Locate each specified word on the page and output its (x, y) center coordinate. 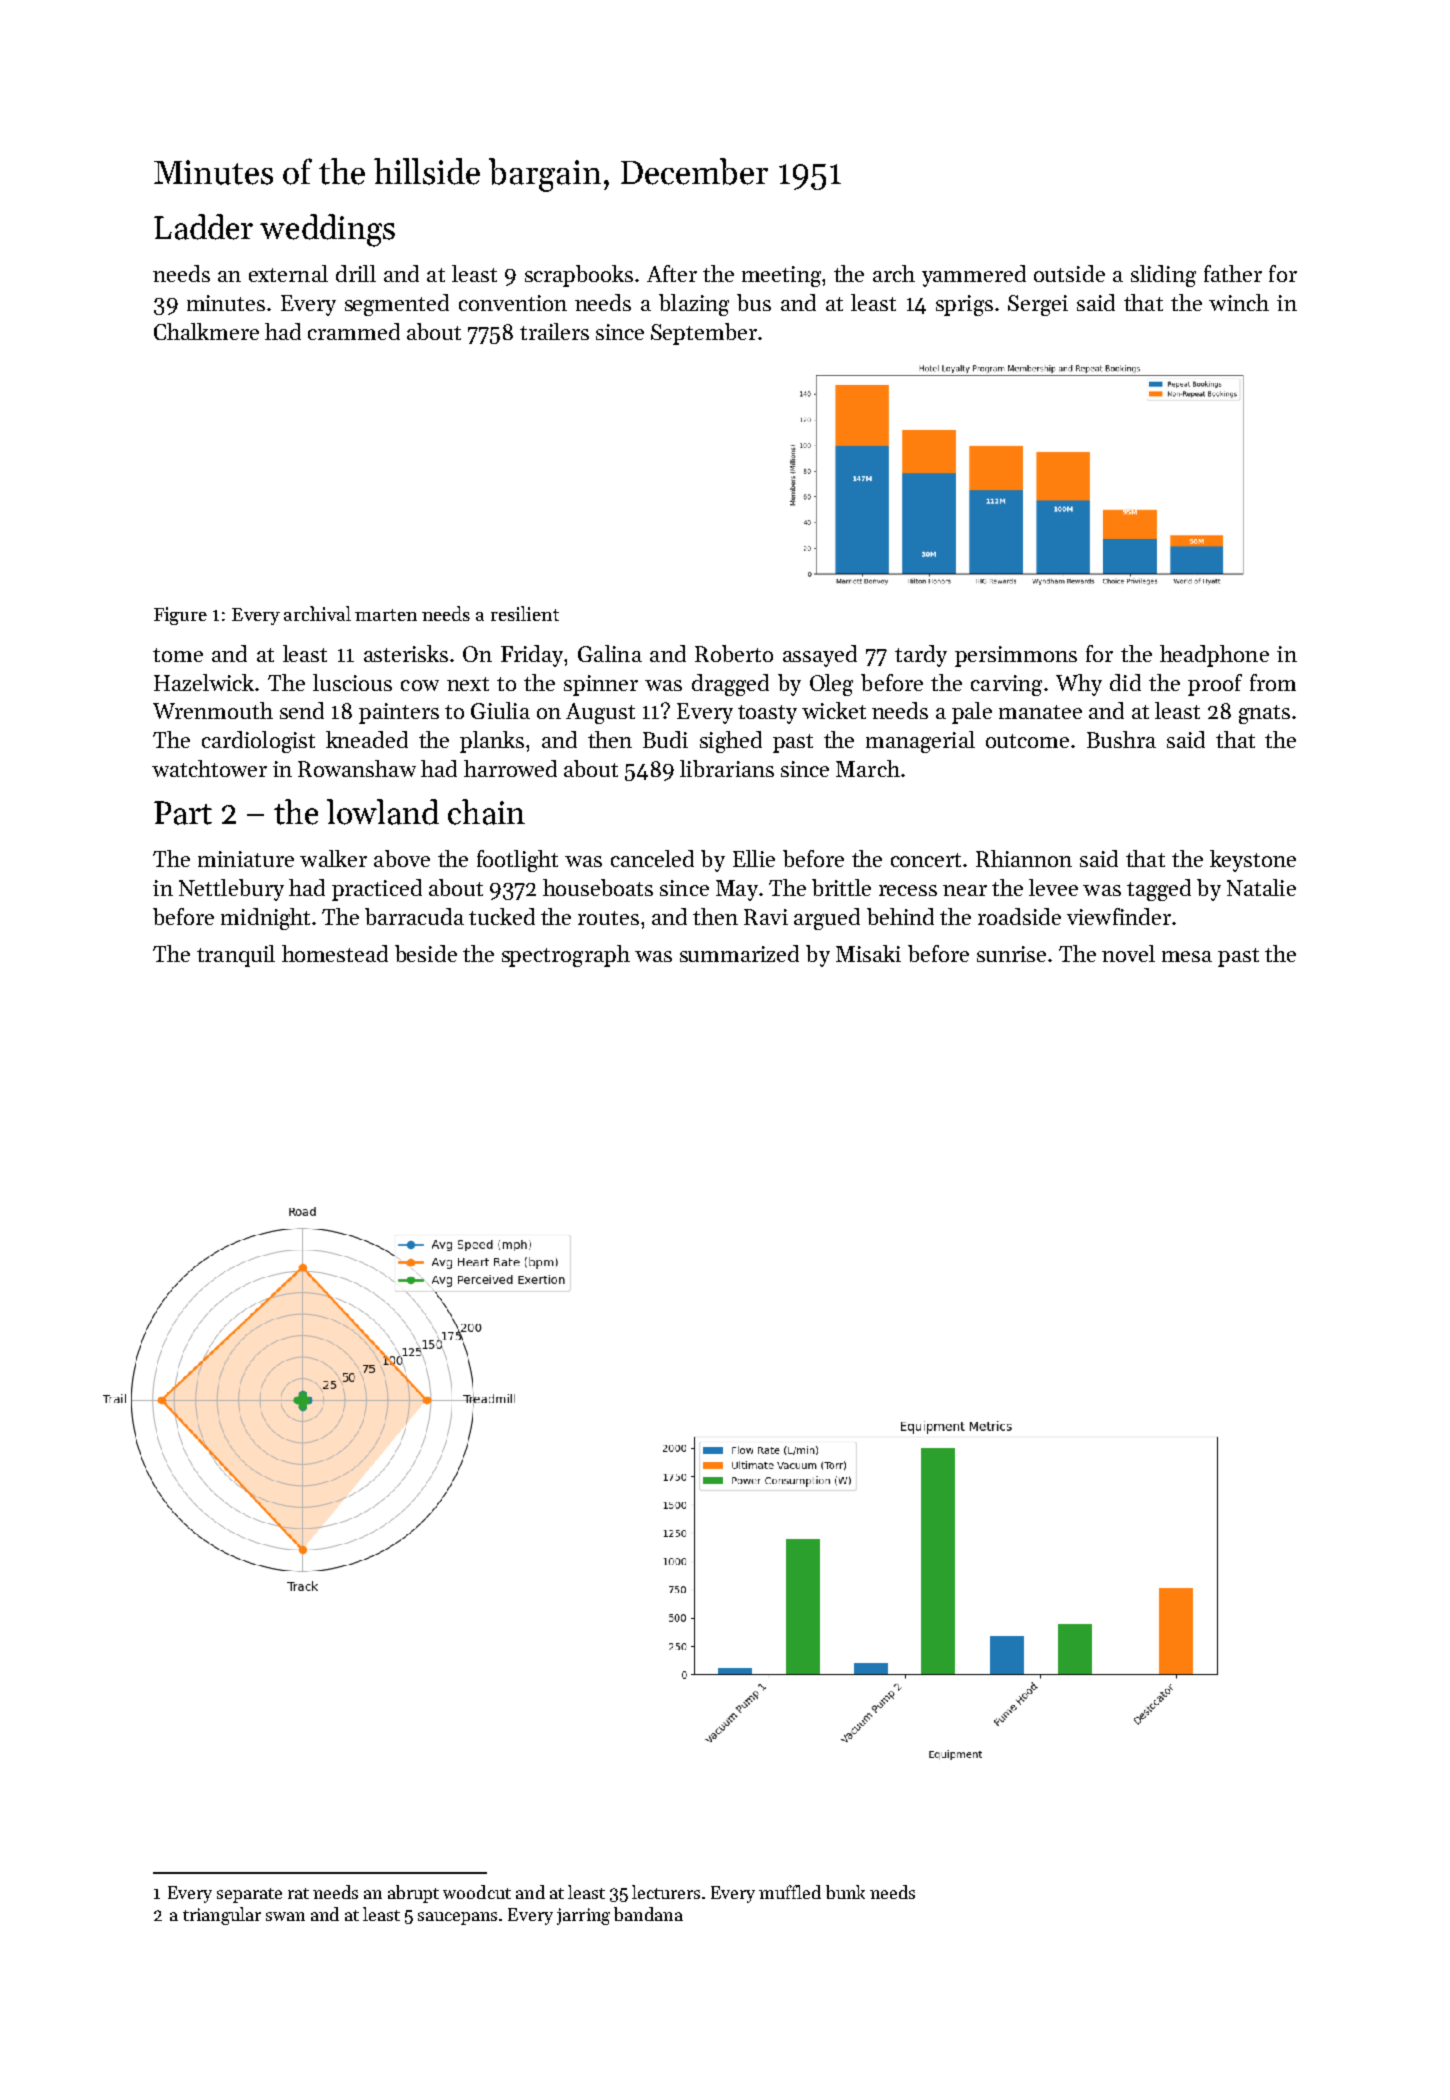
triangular (222, 1916)
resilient (525, 613)
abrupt (413, 1894)
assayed (820, 656)
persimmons (1016, 656)
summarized (739, 953)
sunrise (1011, 954)
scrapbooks (579, 276)
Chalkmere (206, 331)
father (1233, 273)
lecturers (666, 1892)
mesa (1187, 956)
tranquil (236, 956)
